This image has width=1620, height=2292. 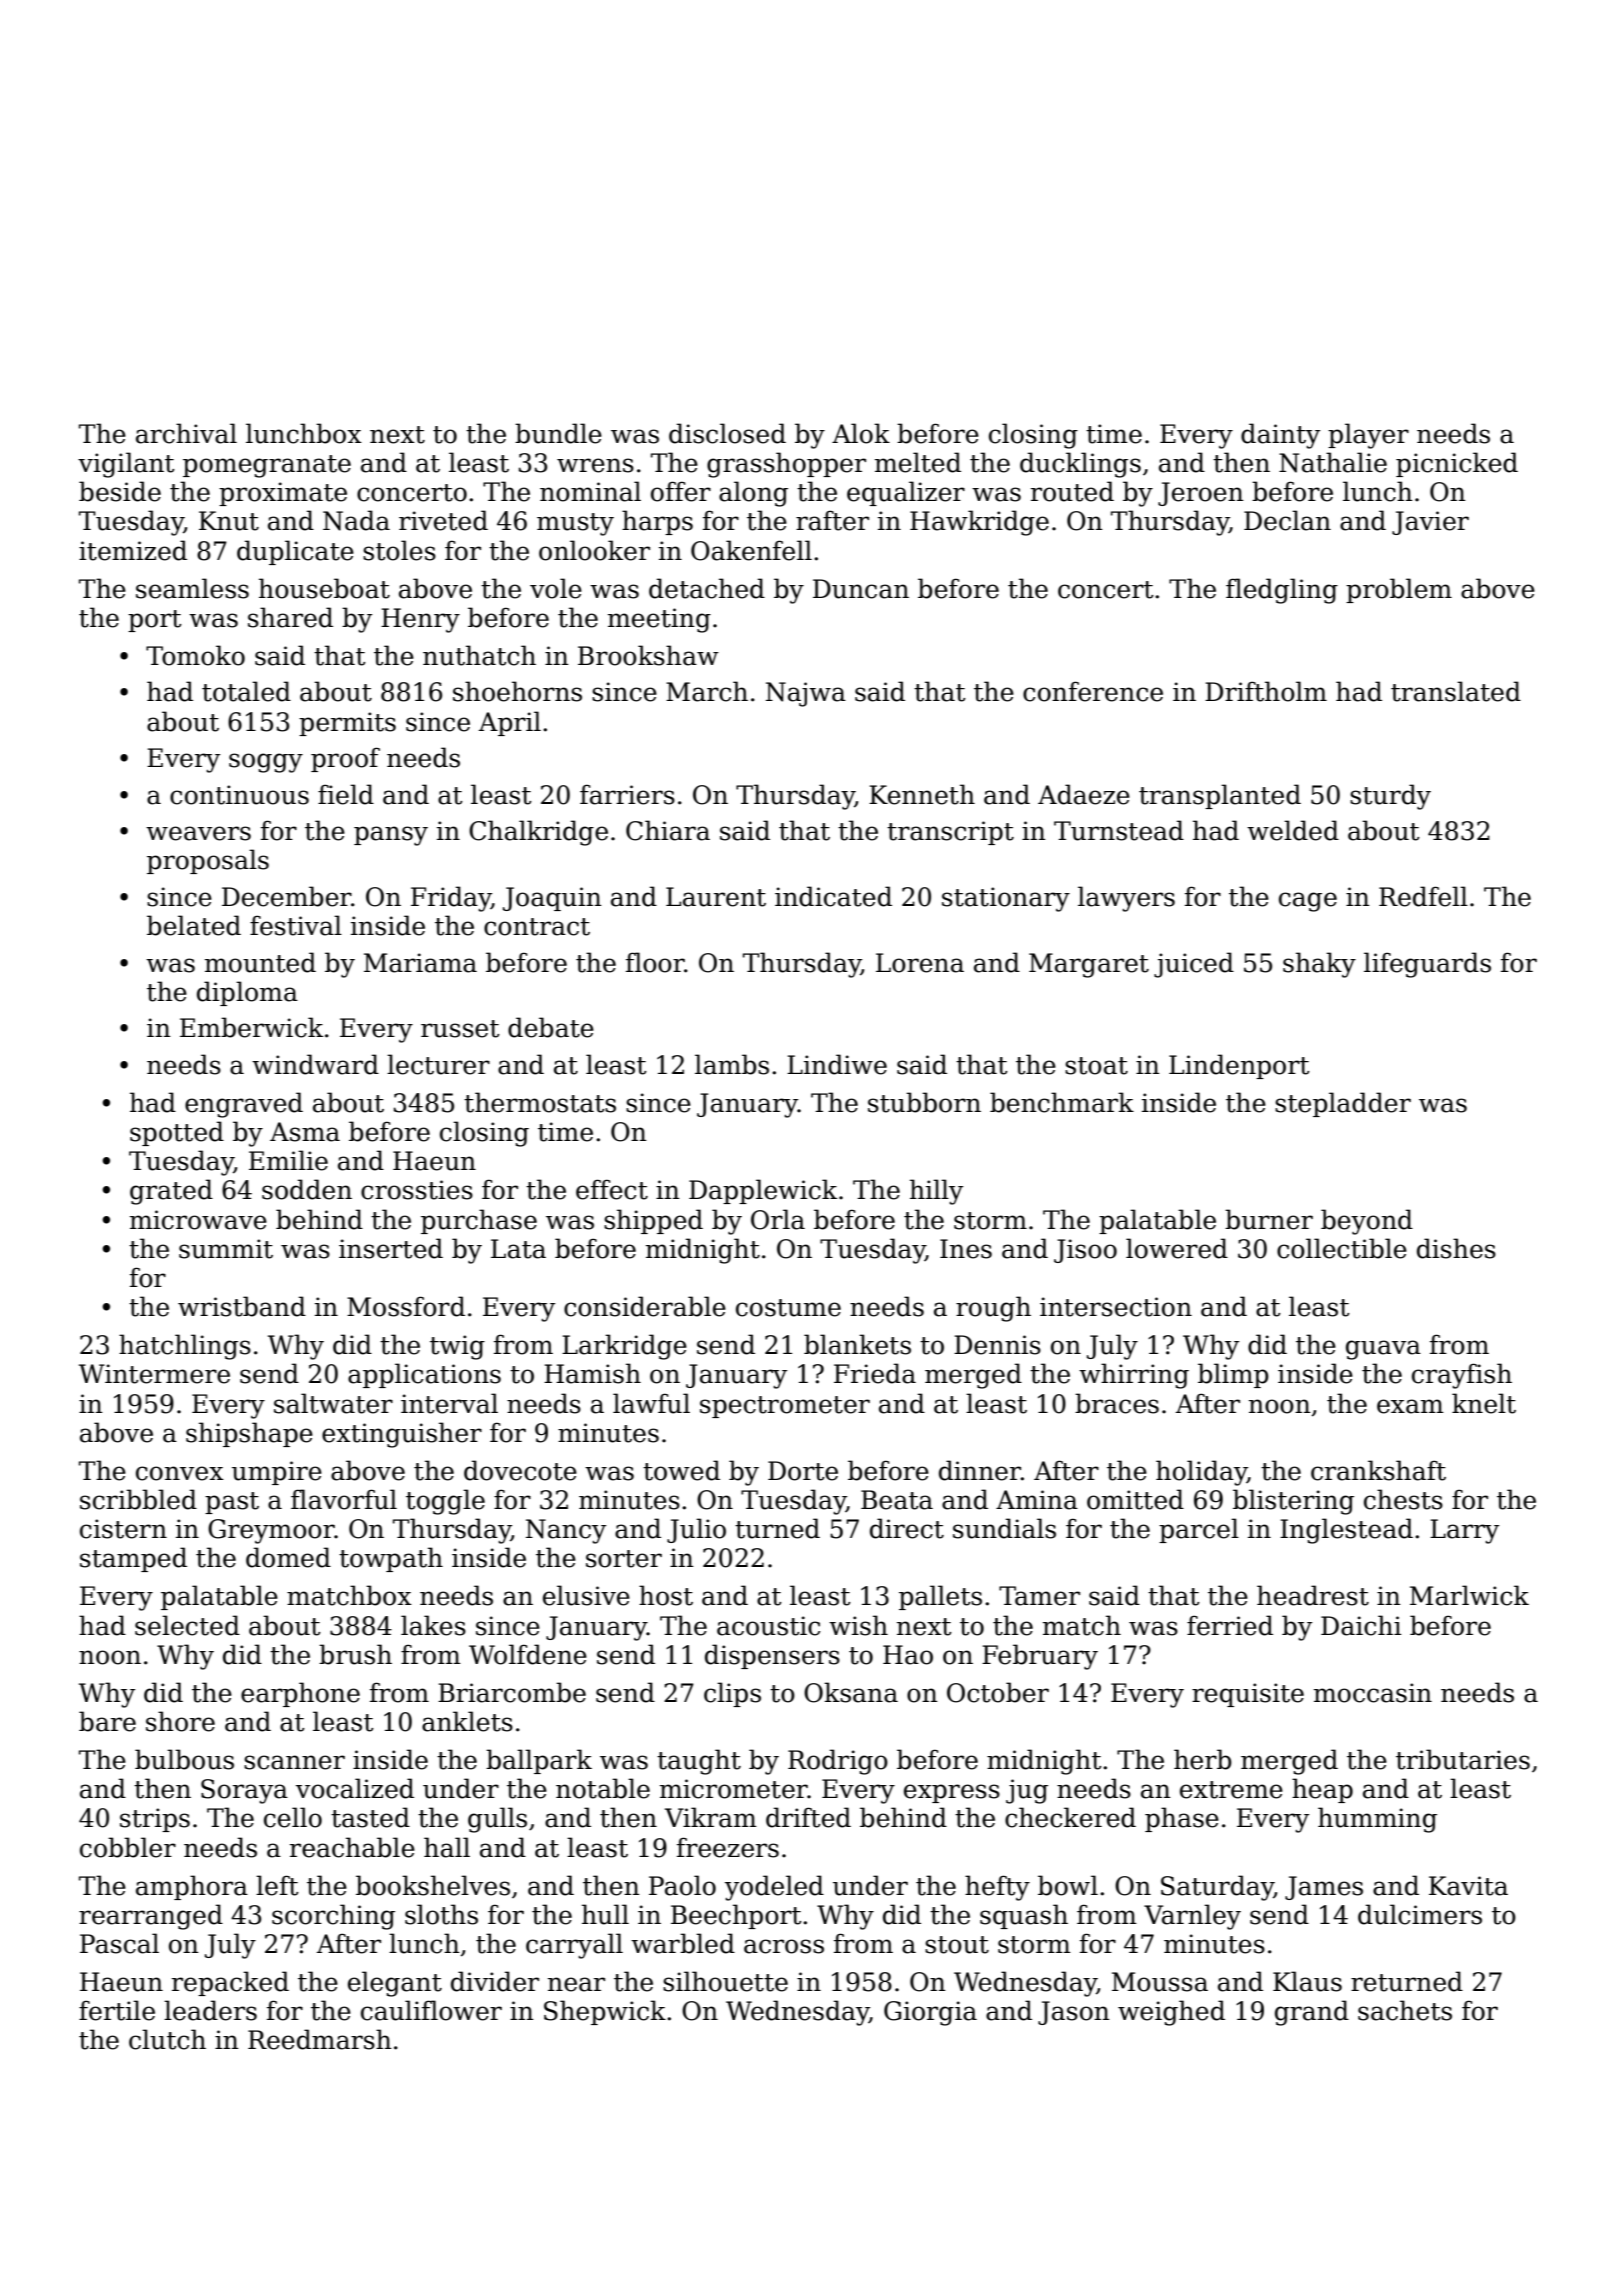 What do you see at coordinates (128, 1847) in the image?
I see `cobbler` at bounding box center [128, 1847].
